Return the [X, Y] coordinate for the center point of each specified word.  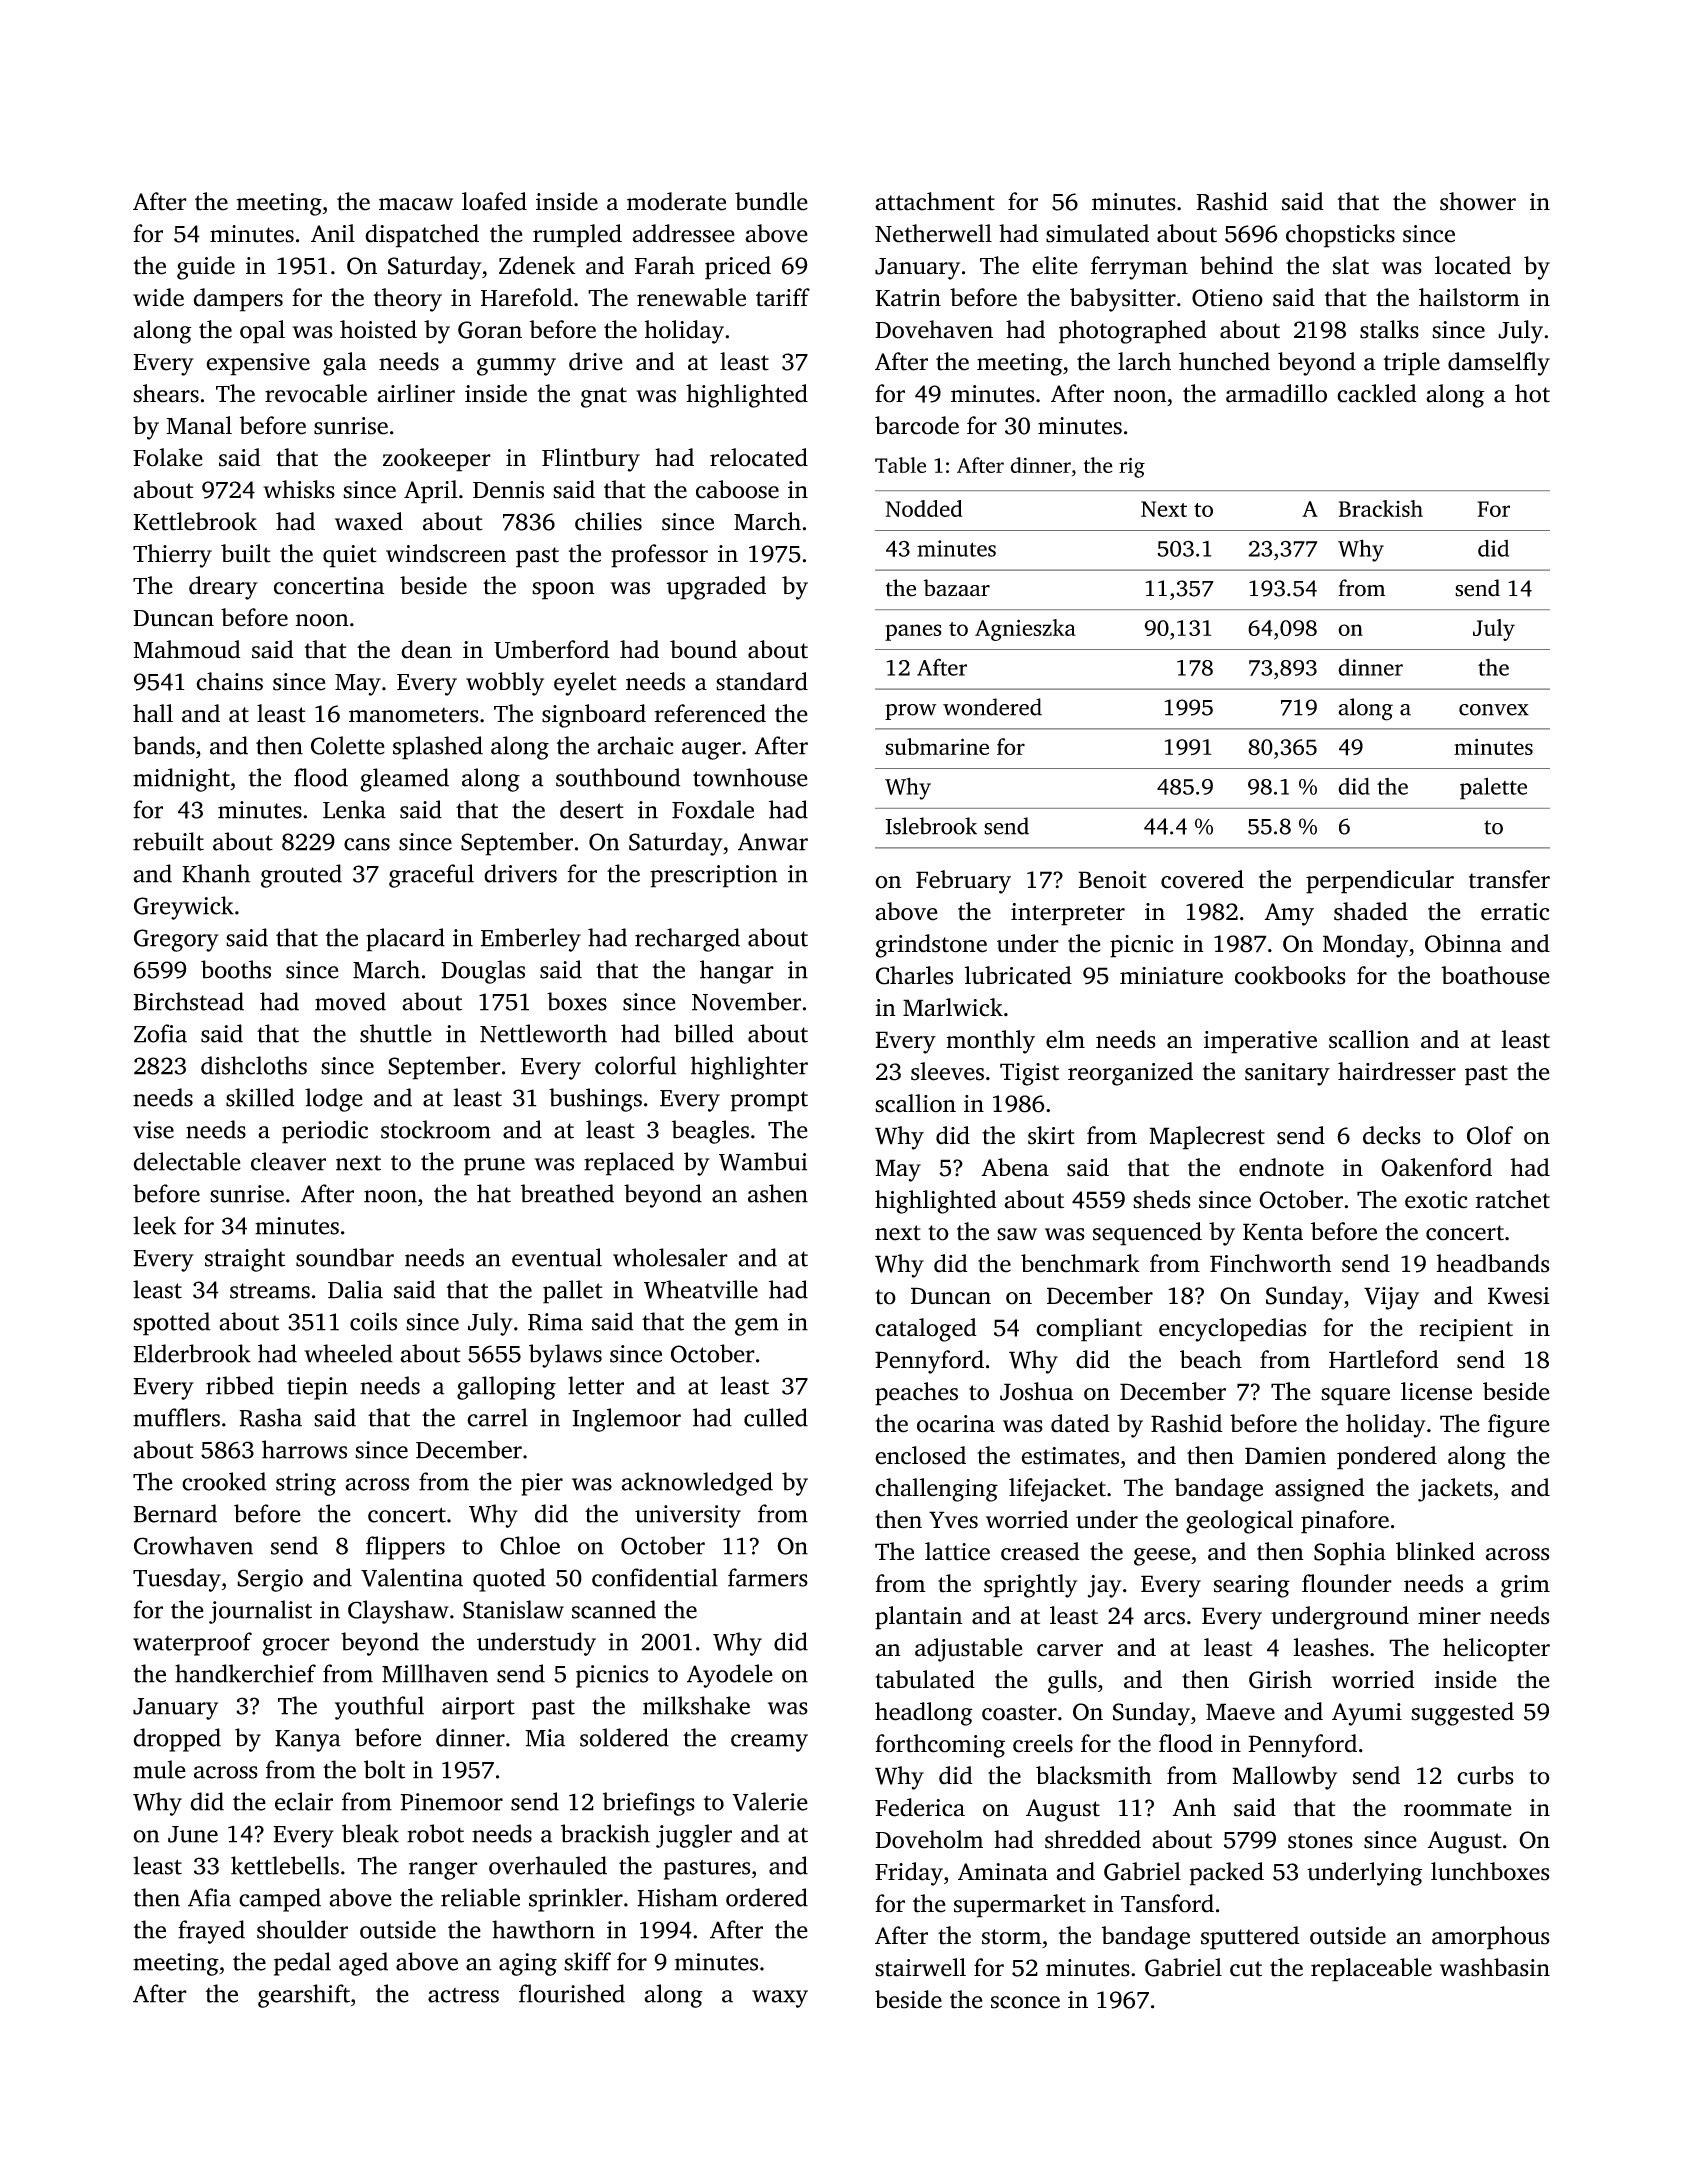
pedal [302, 1964]
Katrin [908, 298]
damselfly [1499, 364]
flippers [405, 1548]
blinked [1435, 1551]
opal [262, 332]
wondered [992, 707]
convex [1494, 710]
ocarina [956, 1424]
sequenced [1147, 1234]
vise [153, 1130]
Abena [1015, 1167]
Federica [920, 1807]
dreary [223, 588]
